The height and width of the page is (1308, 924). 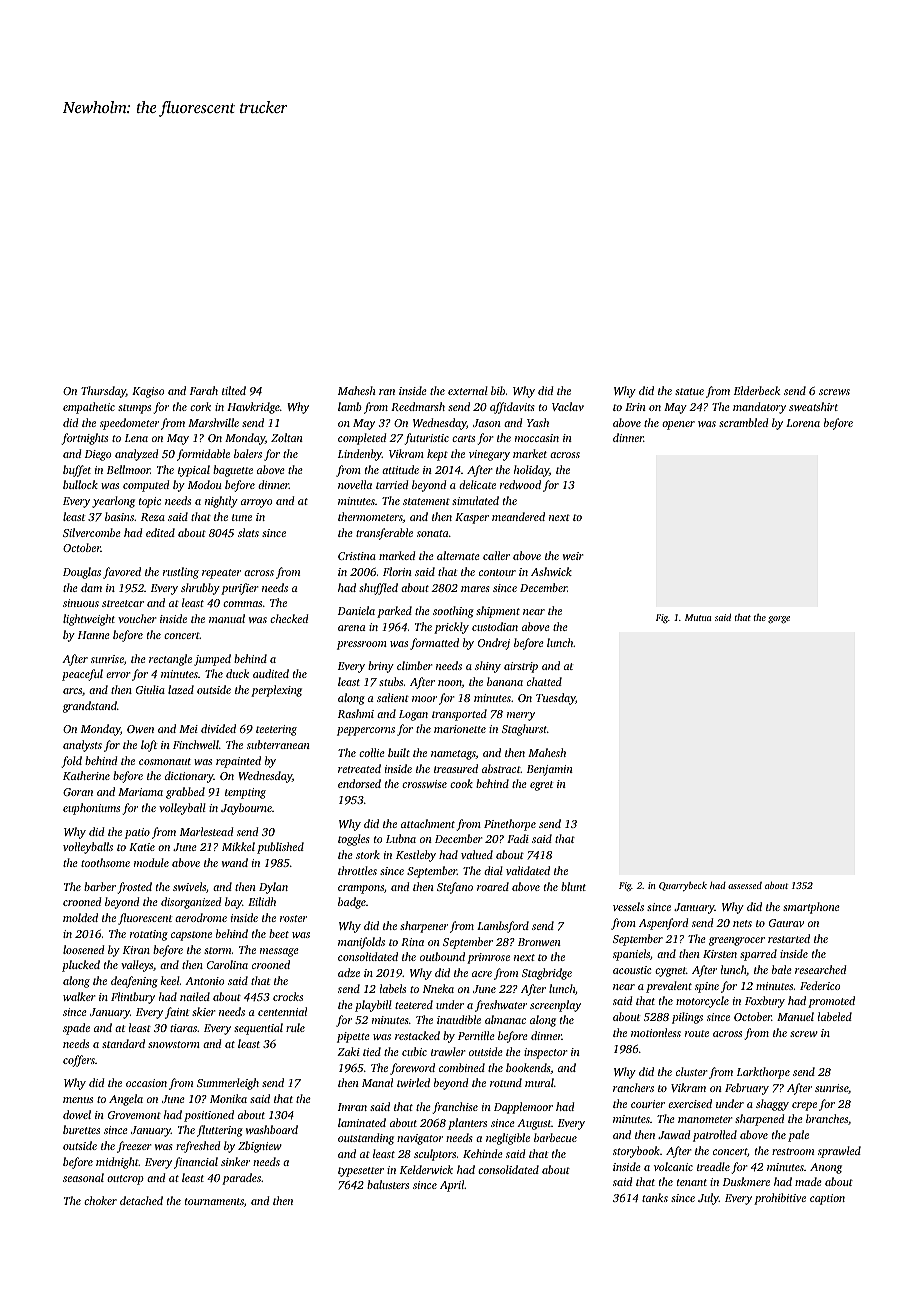 What do you see at coordinates (191, 936) in the page?
I see `capstone` at bounding box center [191, 936].
